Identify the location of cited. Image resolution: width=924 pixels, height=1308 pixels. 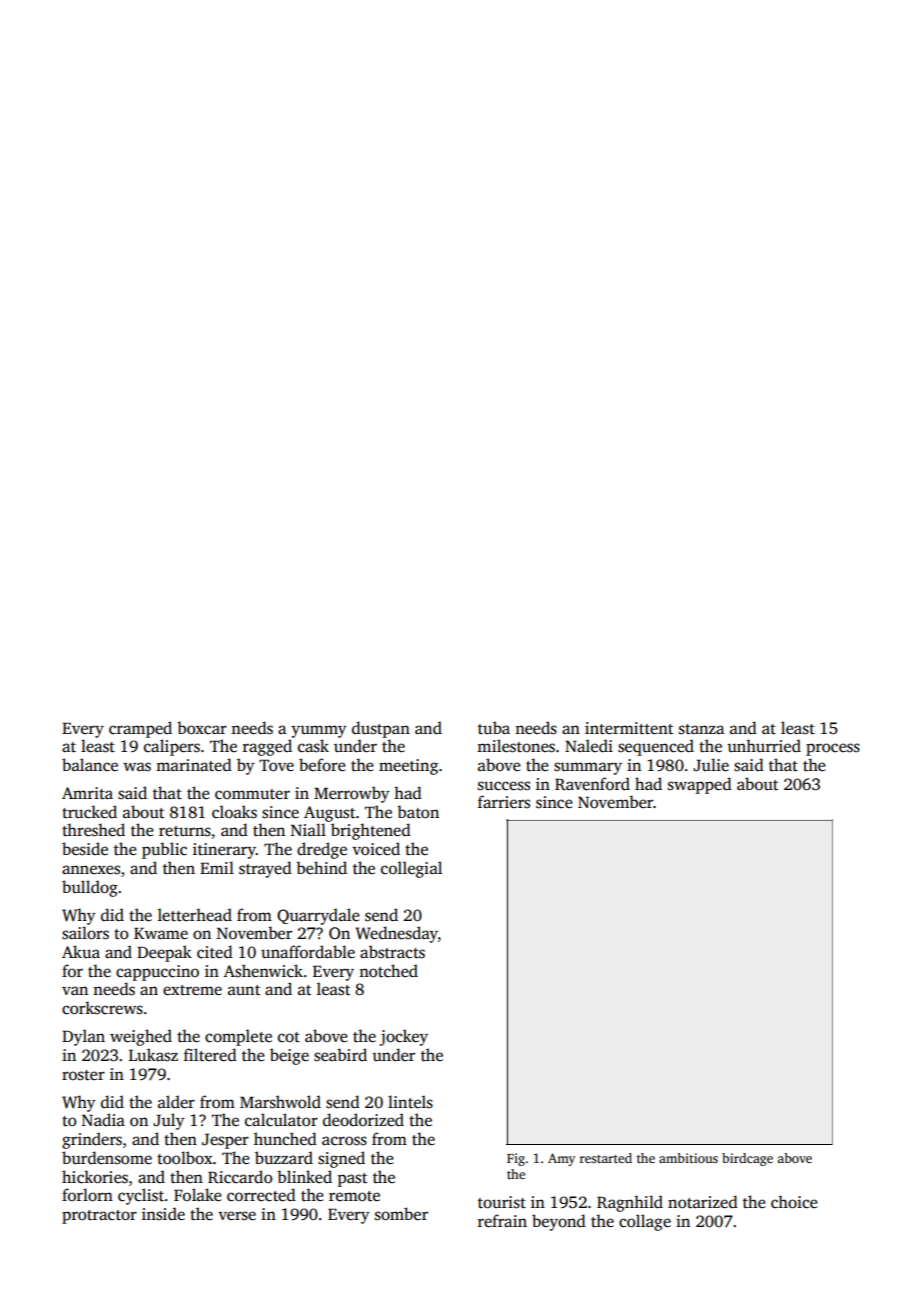
(215, 952).
